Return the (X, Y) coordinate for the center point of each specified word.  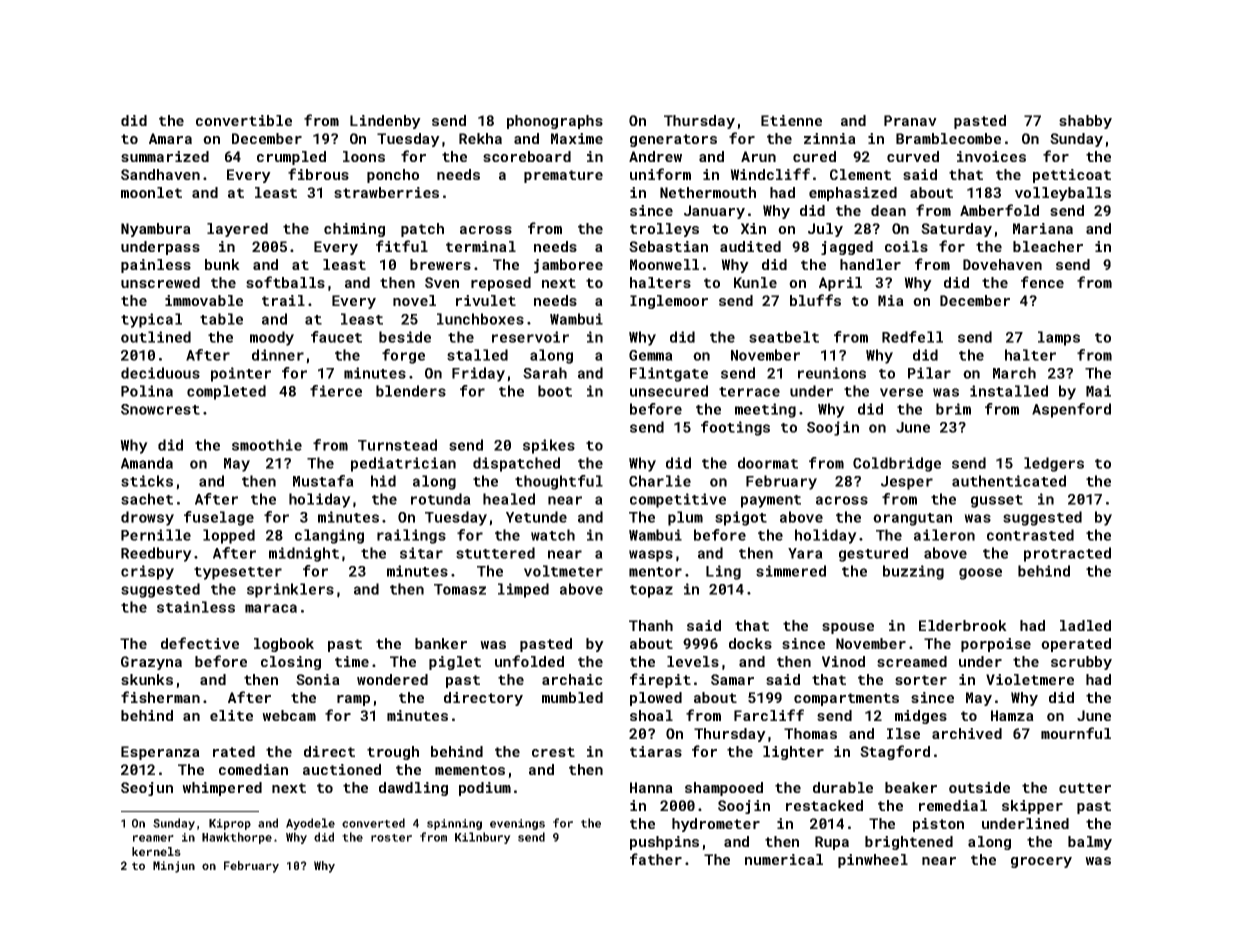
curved (913, 156)
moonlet (151, 192)
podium (485, 789)
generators (673, 140)
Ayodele (310, 824)
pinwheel (873, 861)
